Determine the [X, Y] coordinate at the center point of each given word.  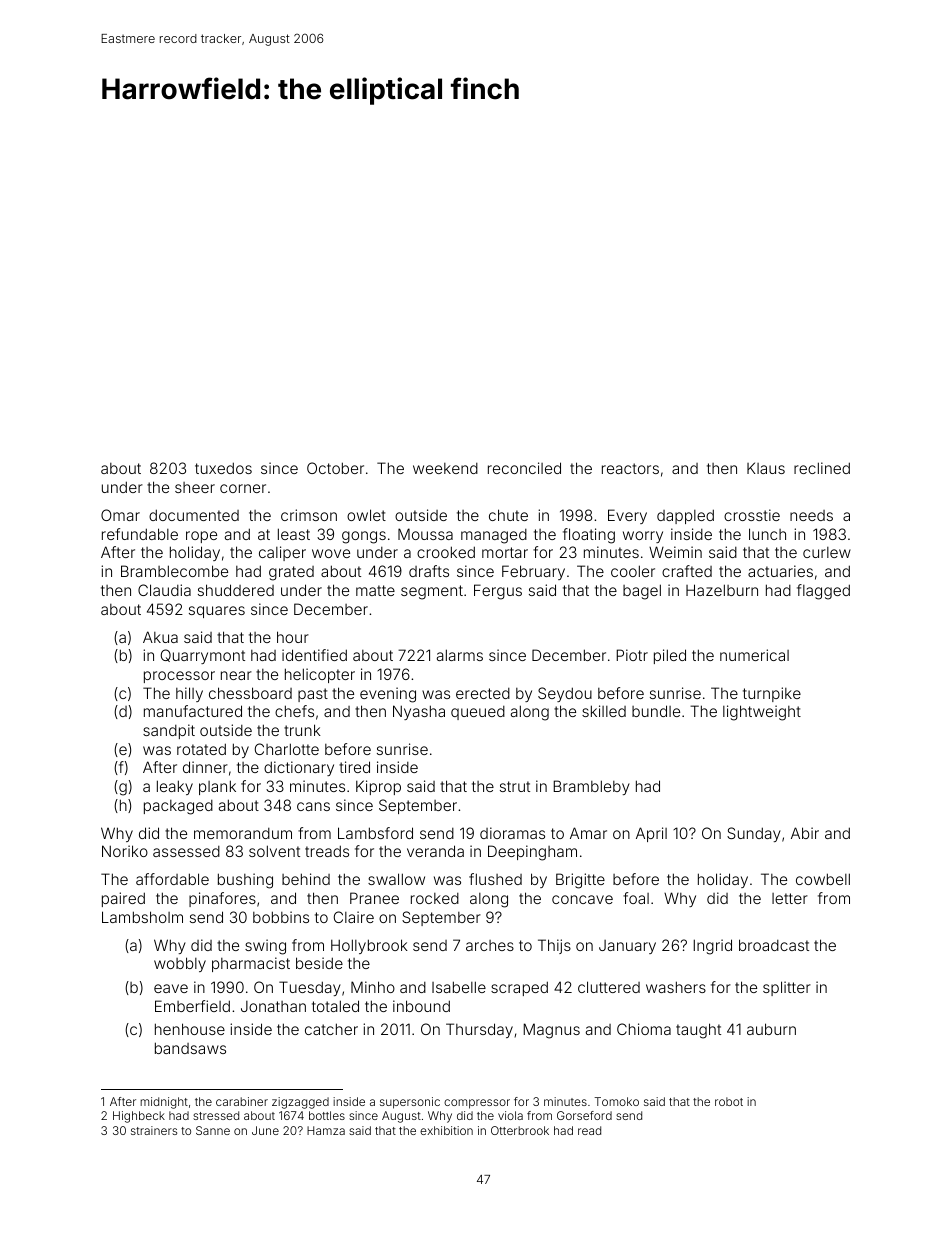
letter [790, 898]
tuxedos [223, 468]
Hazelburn [722, 590]
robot [729, 1101]
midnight [164, 1103]
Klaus [766, 468]
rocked [435, 898]
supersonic [410, 1103]
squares [217, 612]
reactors [630, 468]
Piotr [632, 655]
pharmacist [251, 964]
